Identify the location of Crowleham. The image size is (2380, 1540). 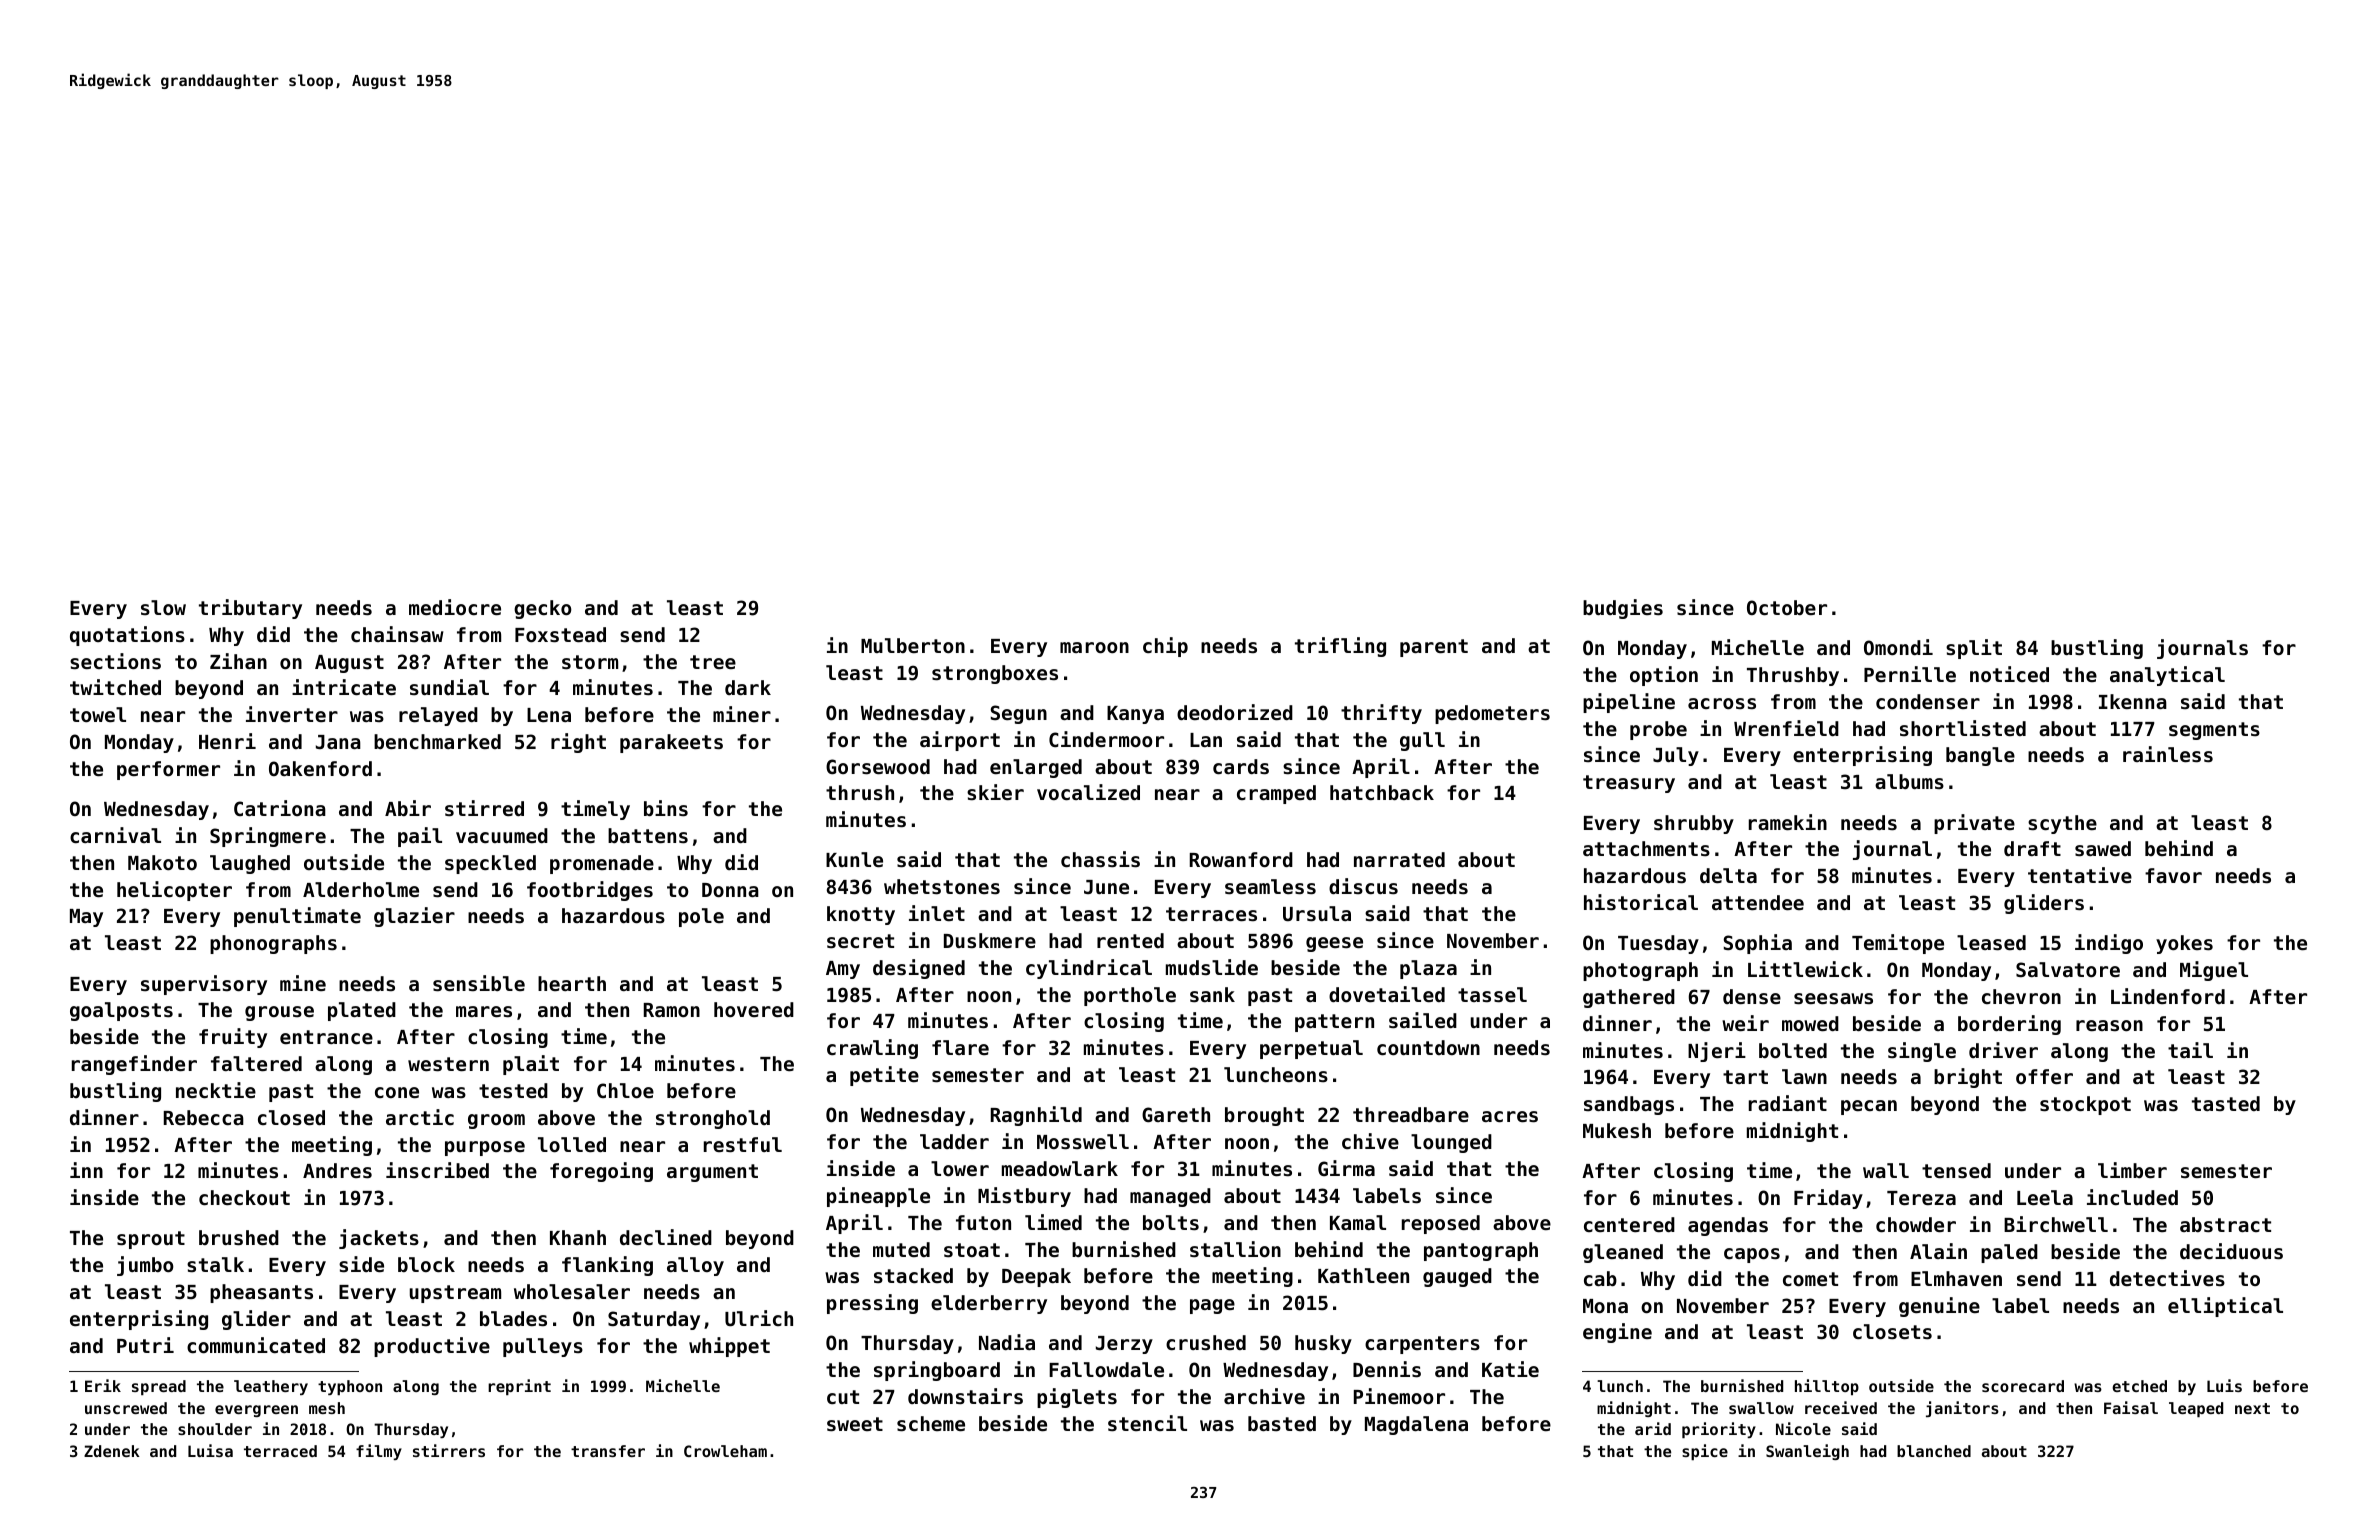
(725, 1451).
